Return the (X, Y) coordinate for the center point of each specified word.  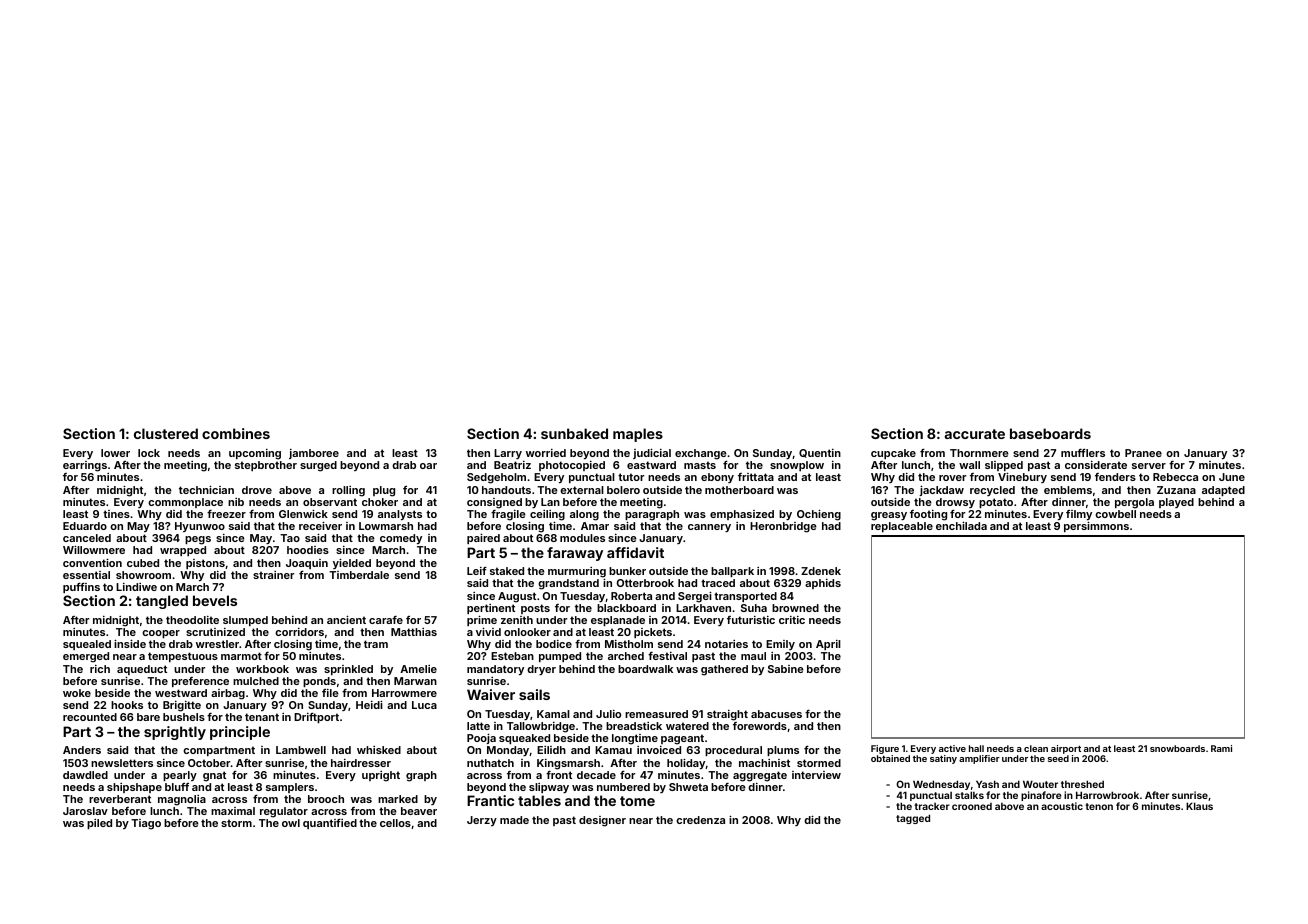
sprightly (175, 733)
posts (535, 609)
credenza (700, 820)
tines (116, 514)
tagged (913, 819)
